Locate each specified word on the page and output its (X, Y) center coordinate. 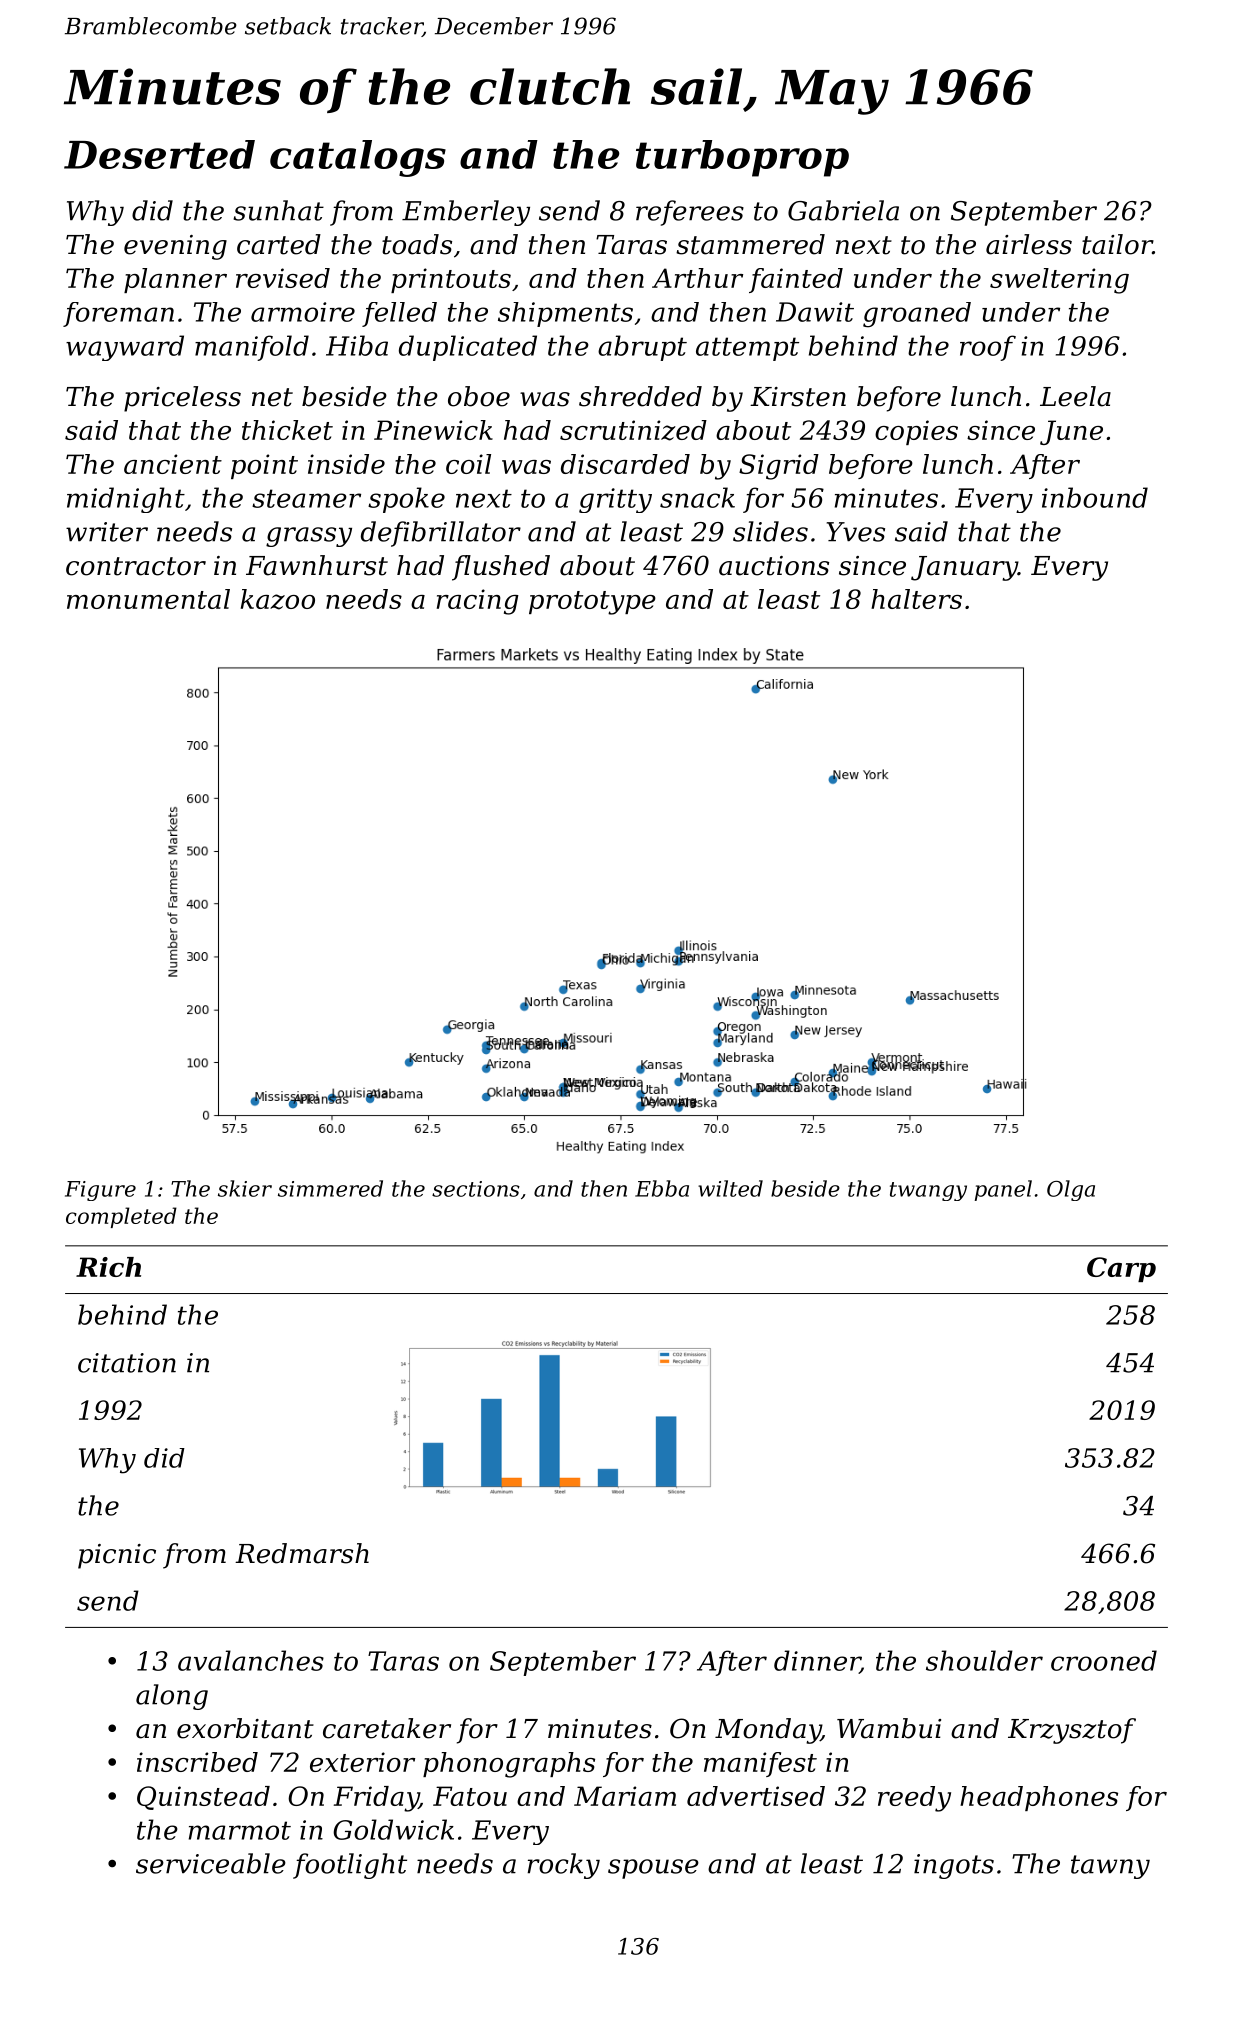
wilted (730, 1188)
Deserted (159, 154)
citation (127, 1363)
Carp (1121, 1269)
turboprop (742, 158)
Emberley (466, 213)
